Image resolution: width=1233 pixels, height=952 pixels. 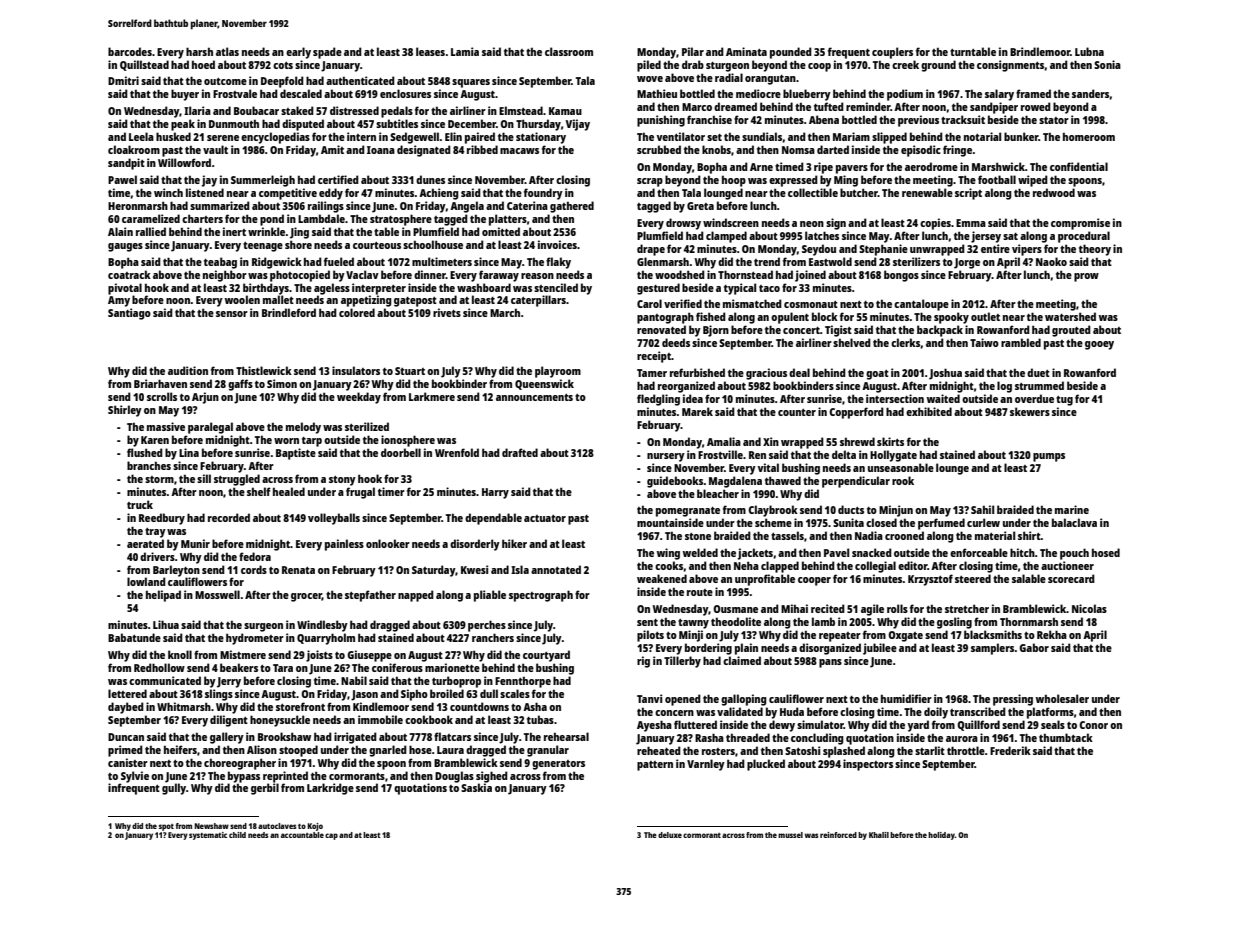 I want to click on Brindlemoor, so click(x=1040, y=51).
